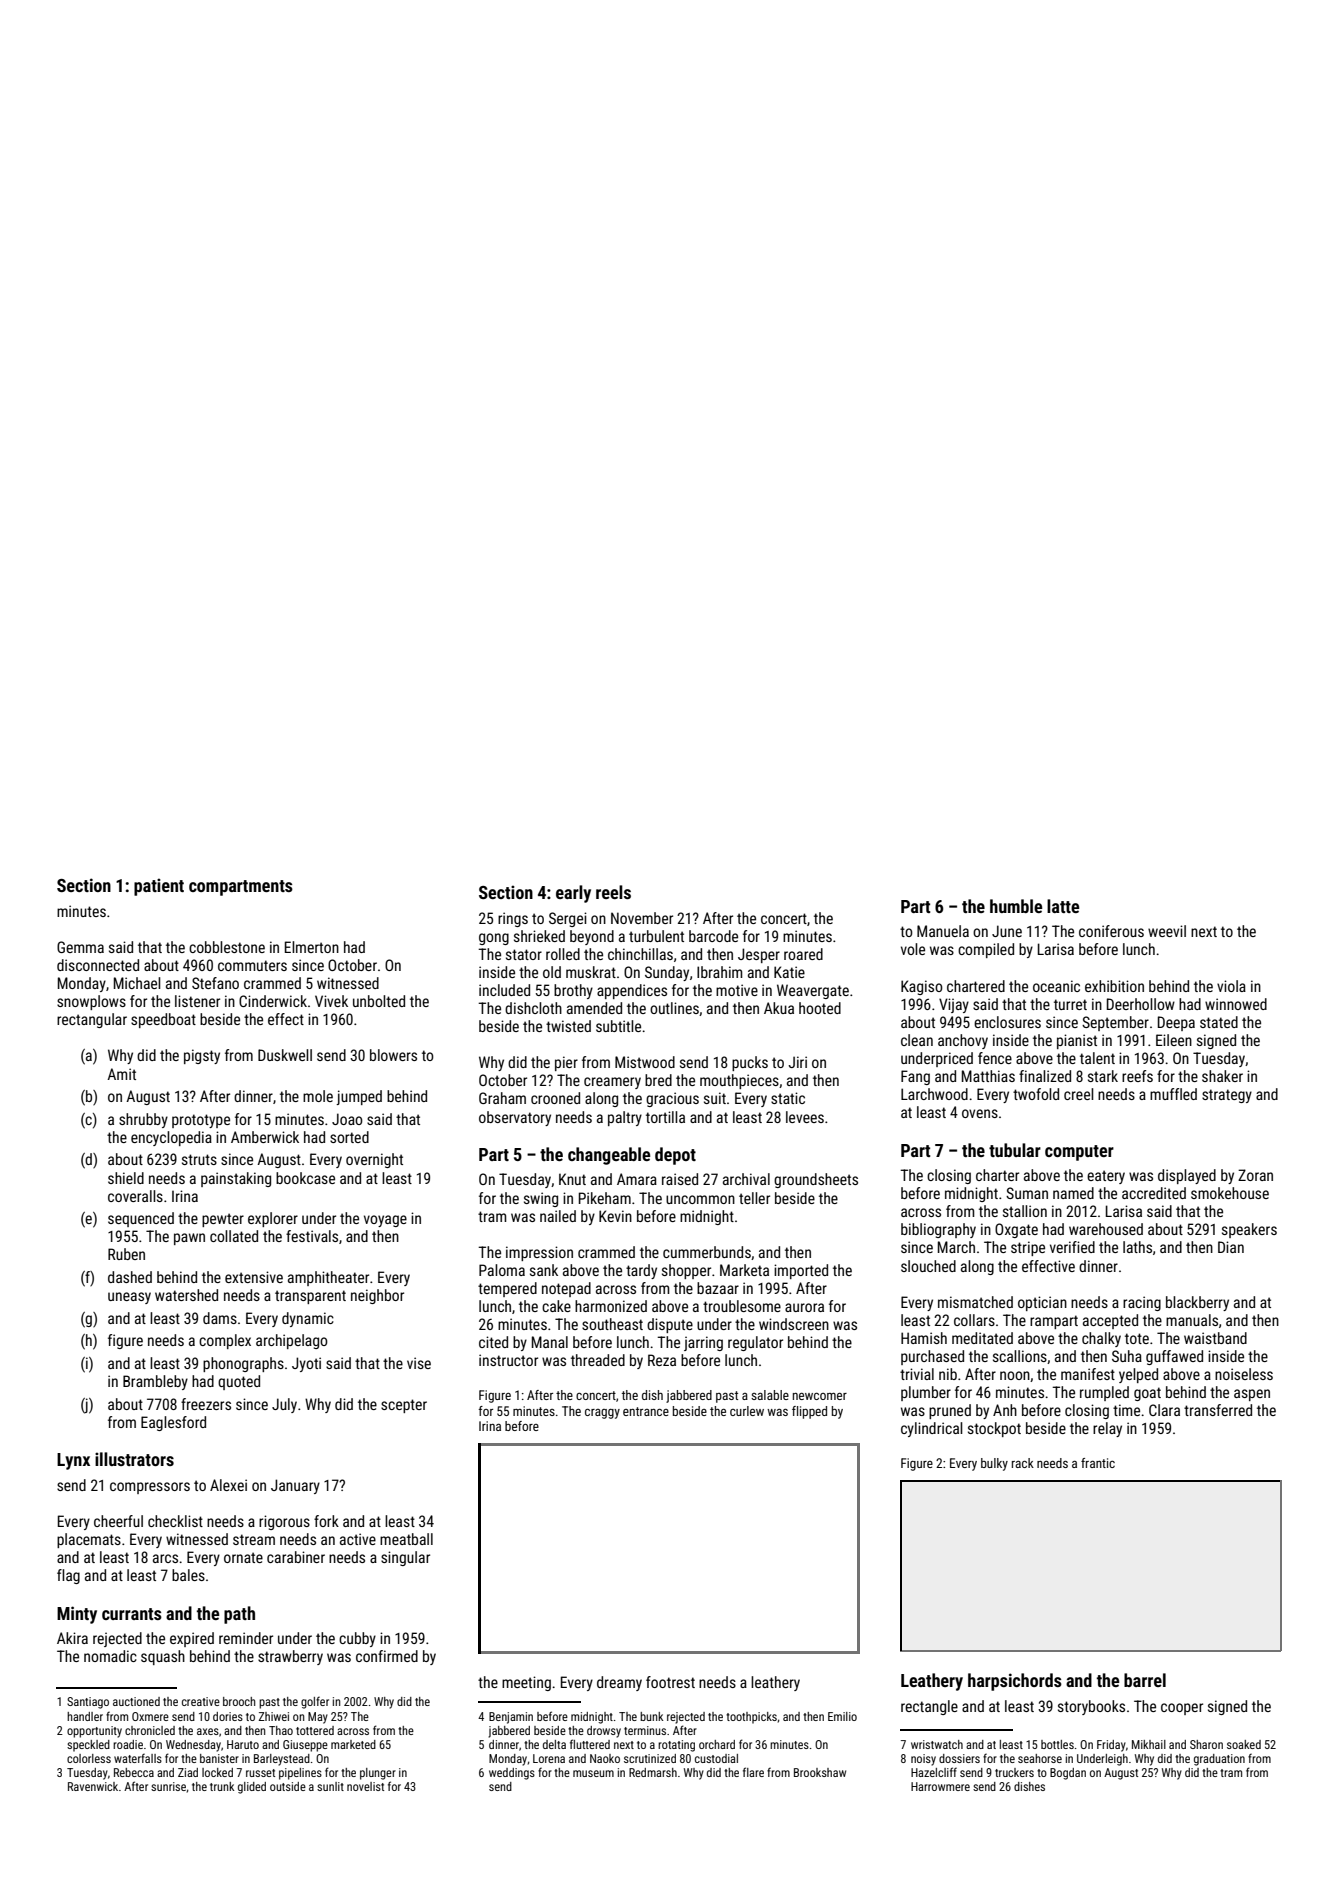 The width and height of the screenshot is (1338, 1892). I want to click on troublesome, so click(742, 1306).
